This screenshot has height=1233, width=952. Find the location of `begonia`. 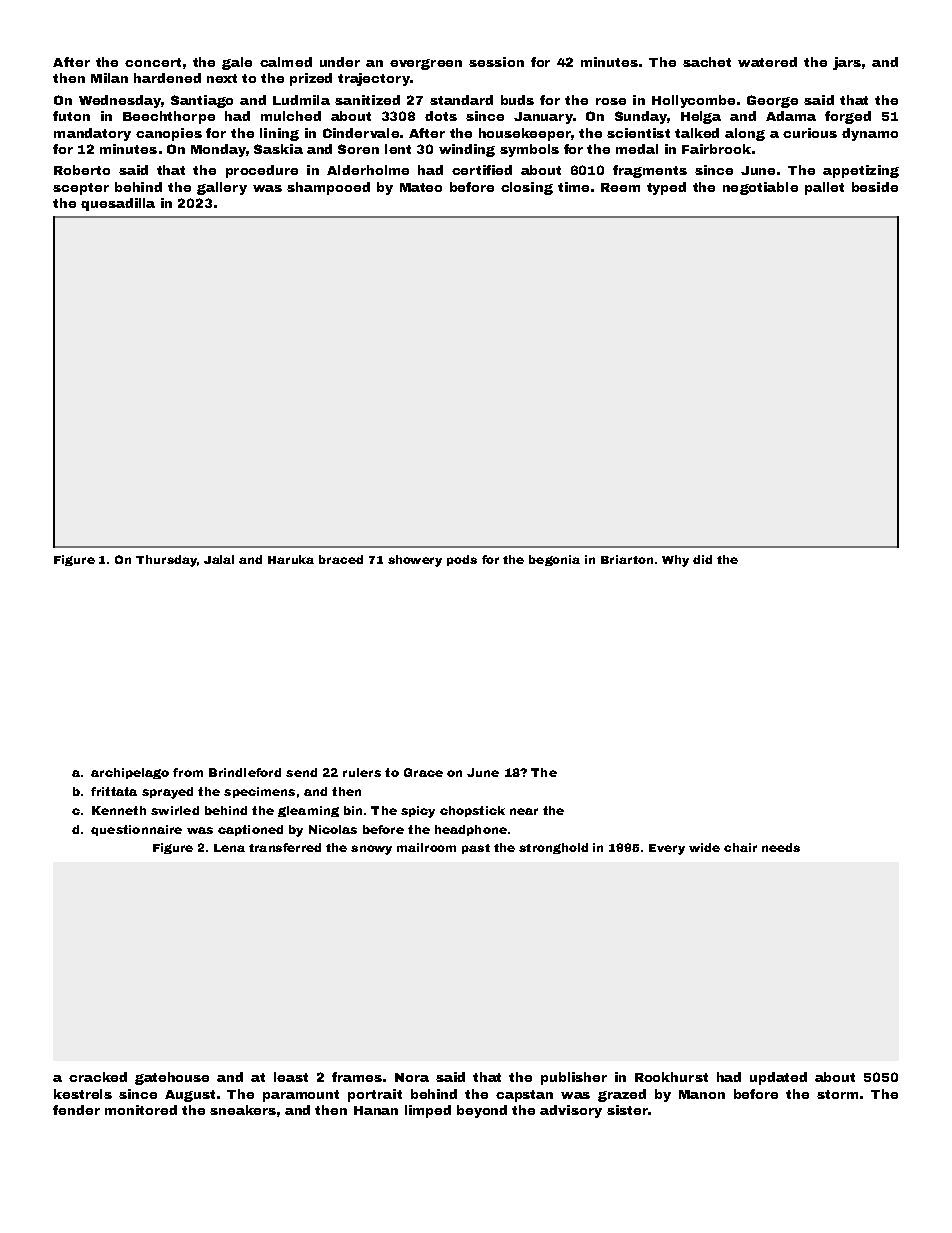

begonia is located at coordinates (554, 560).
